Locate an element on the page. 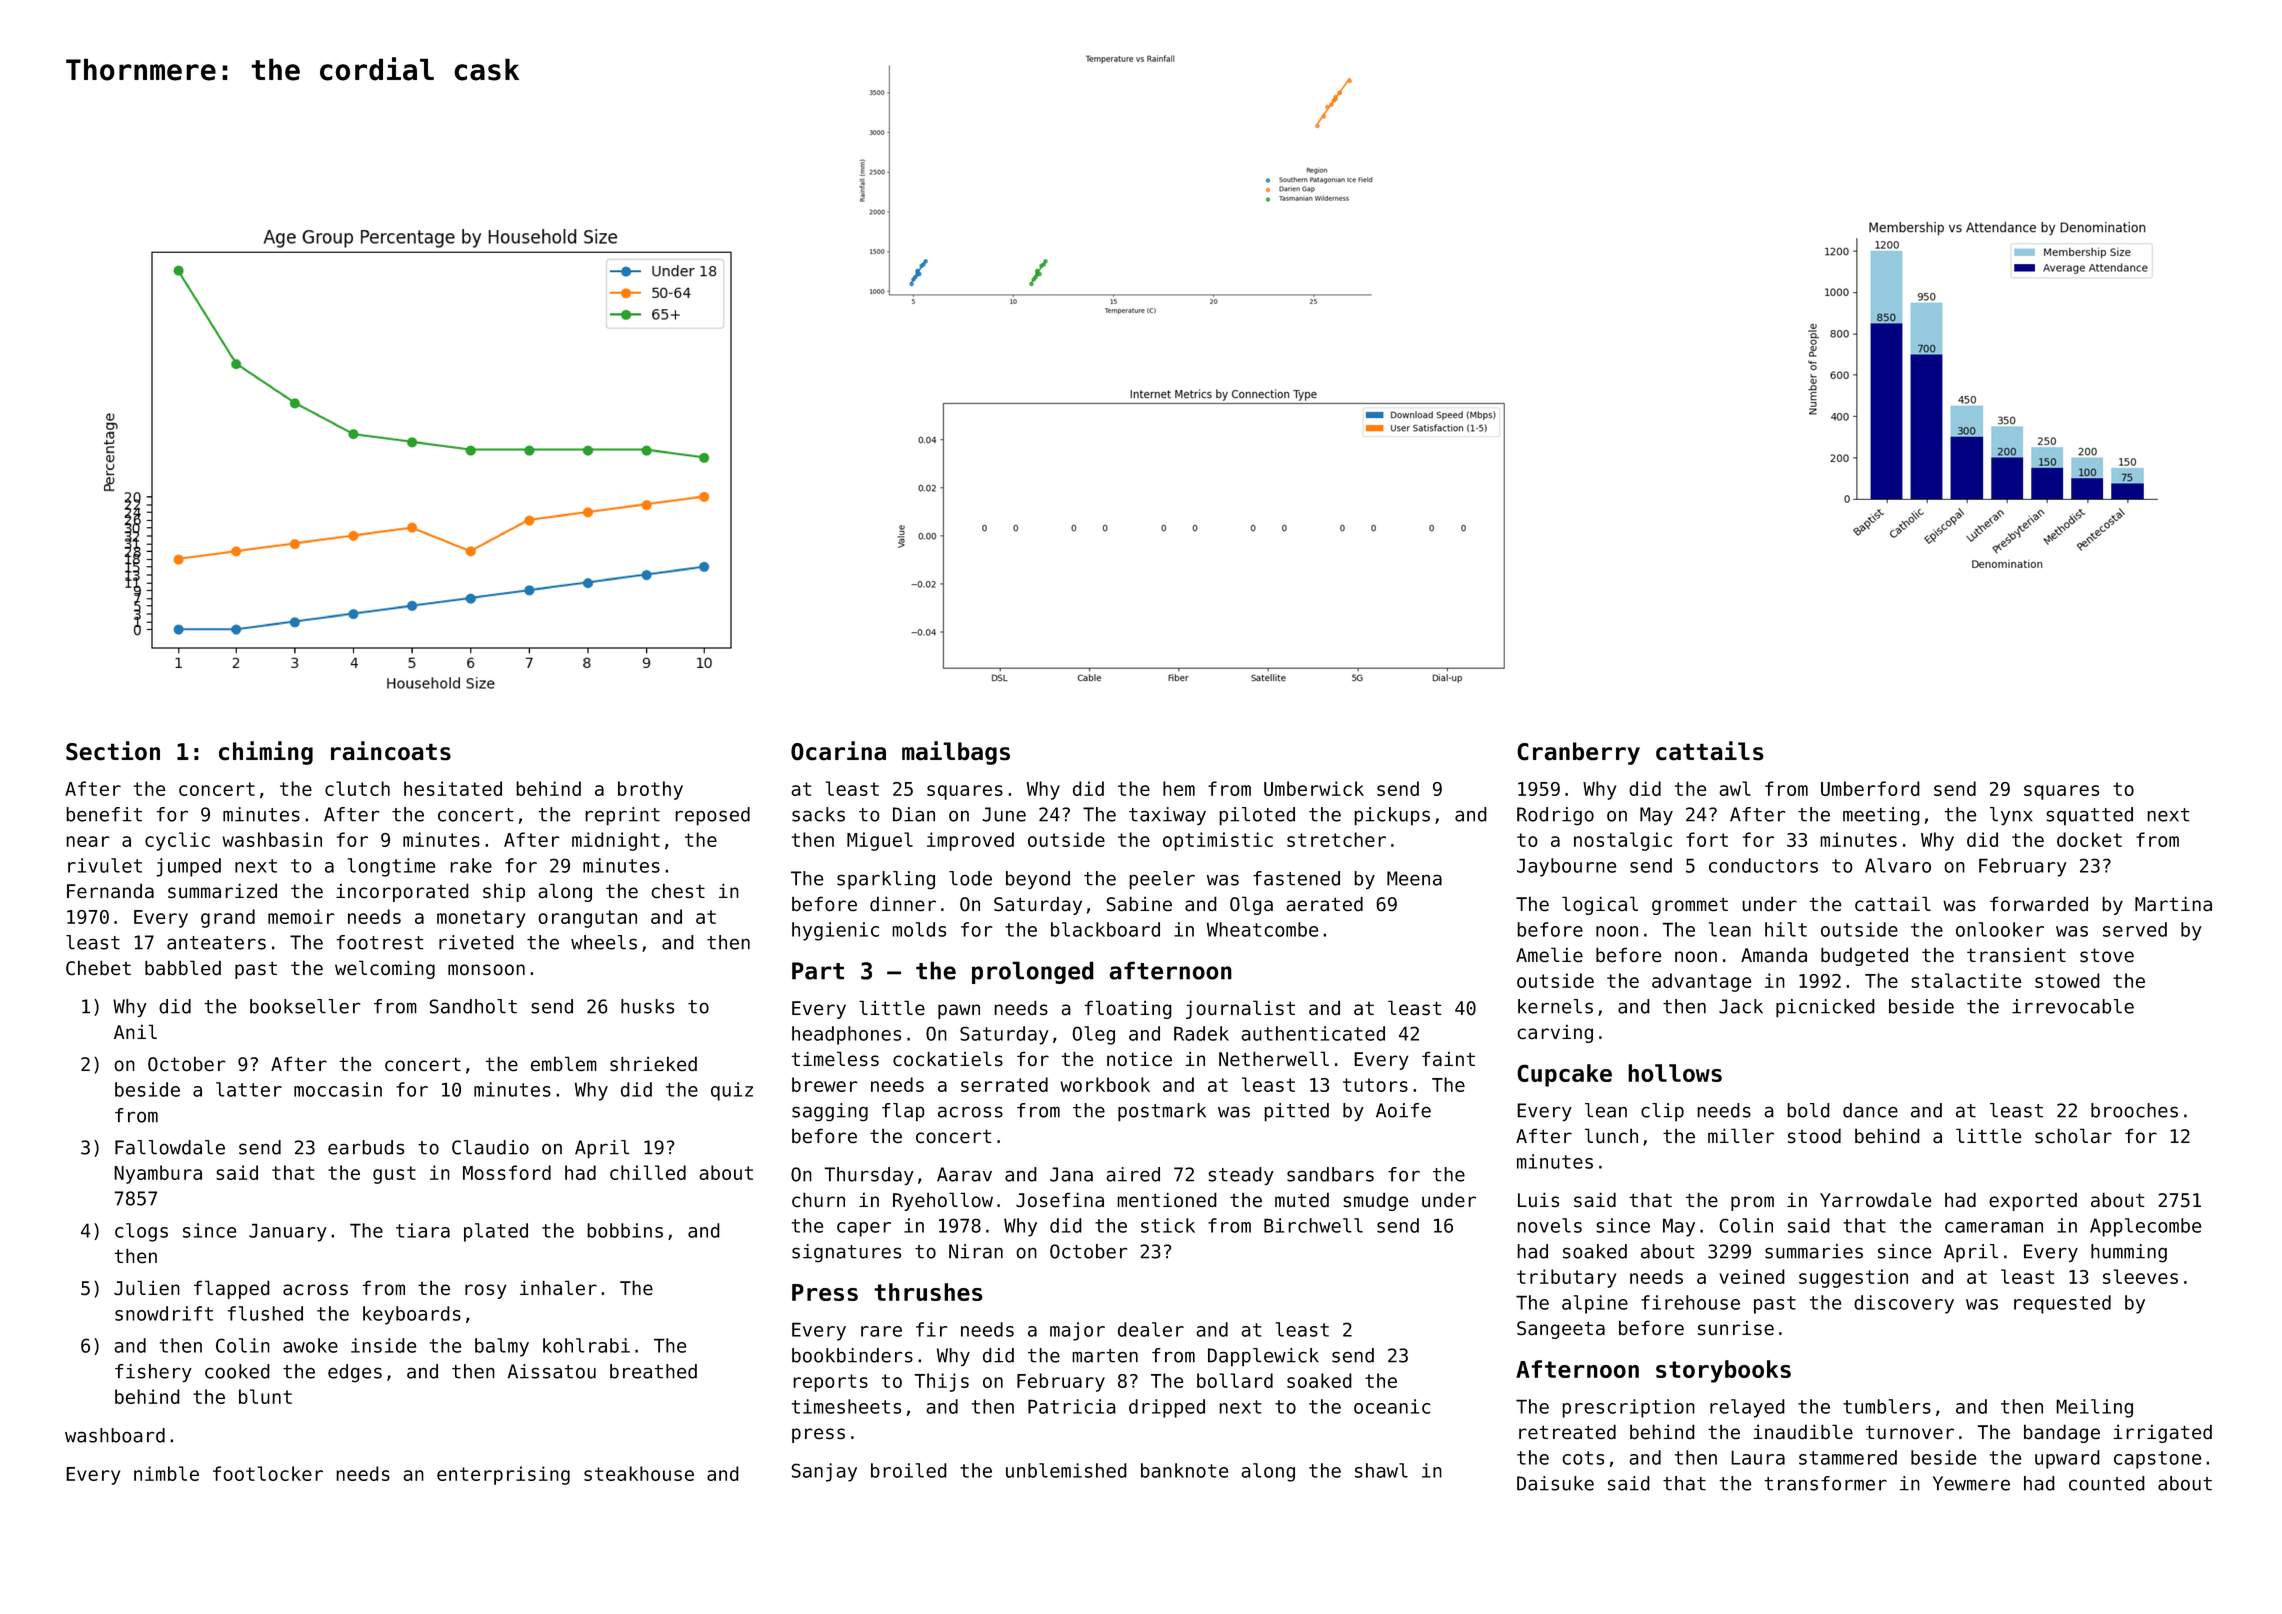  clogs is located at coordinates (141, 1232).
